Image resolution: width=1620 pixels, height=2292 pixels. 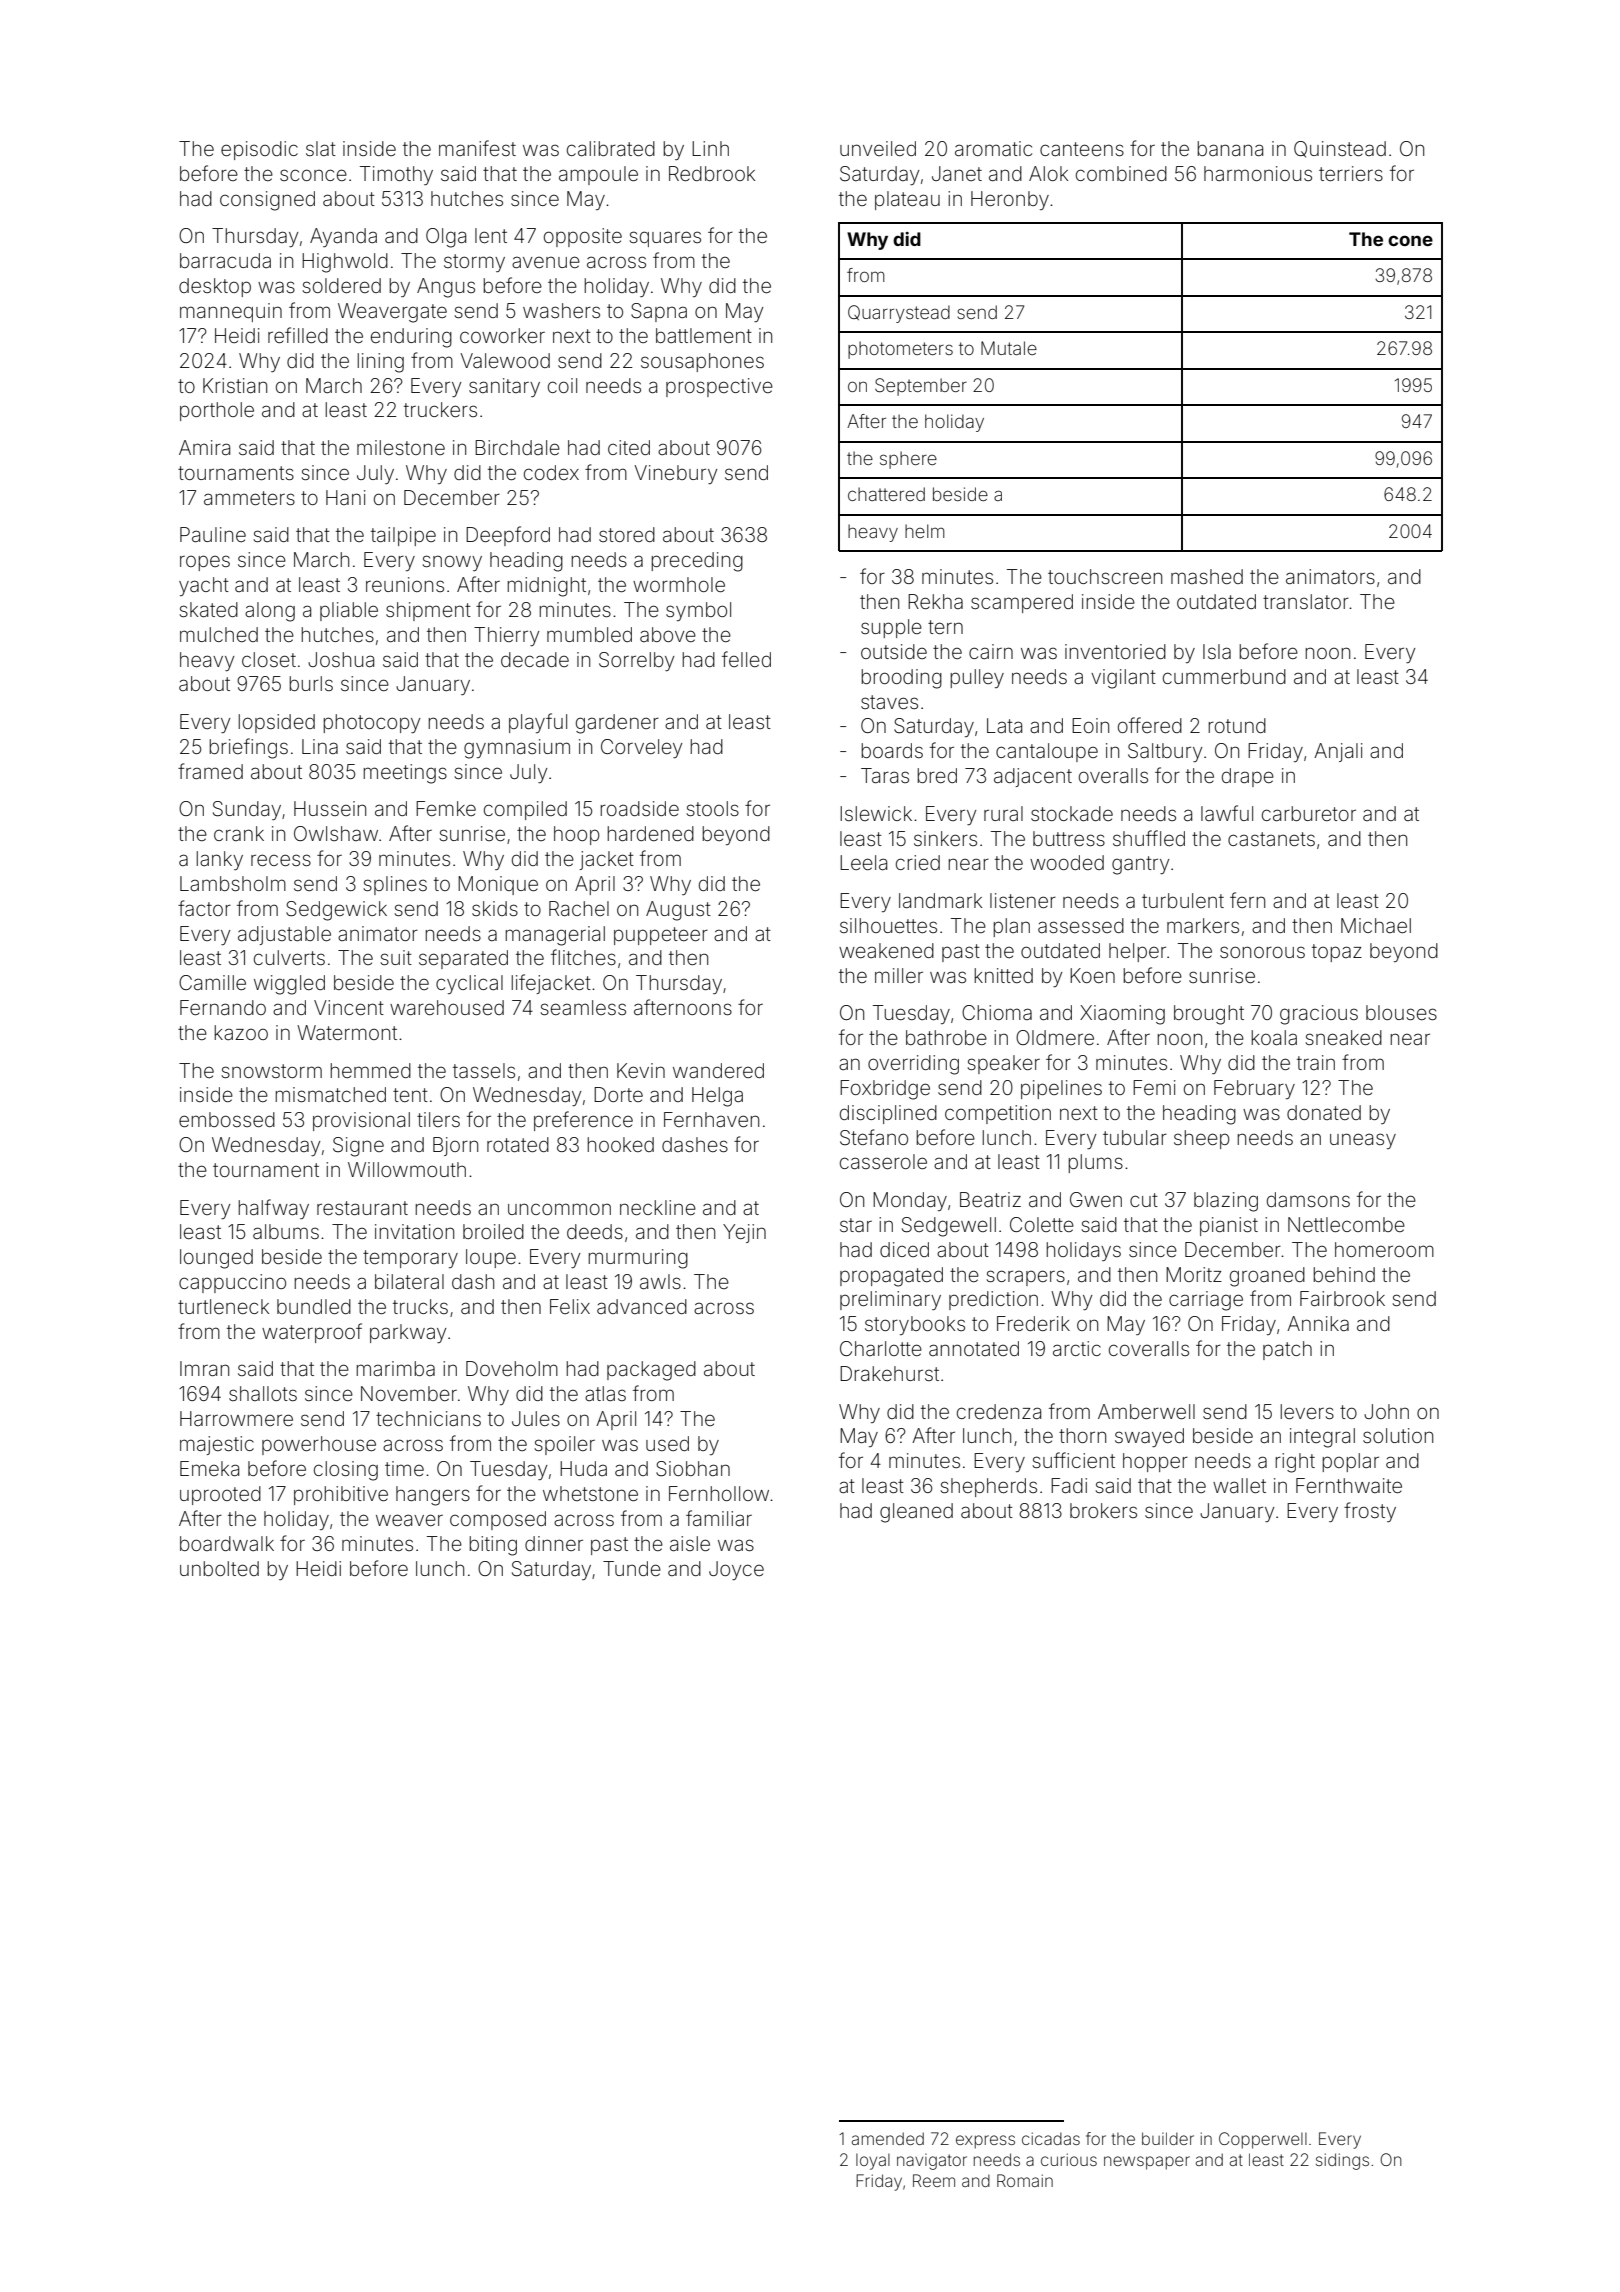 I want to click on episodic, so click(x=259, y=150).
